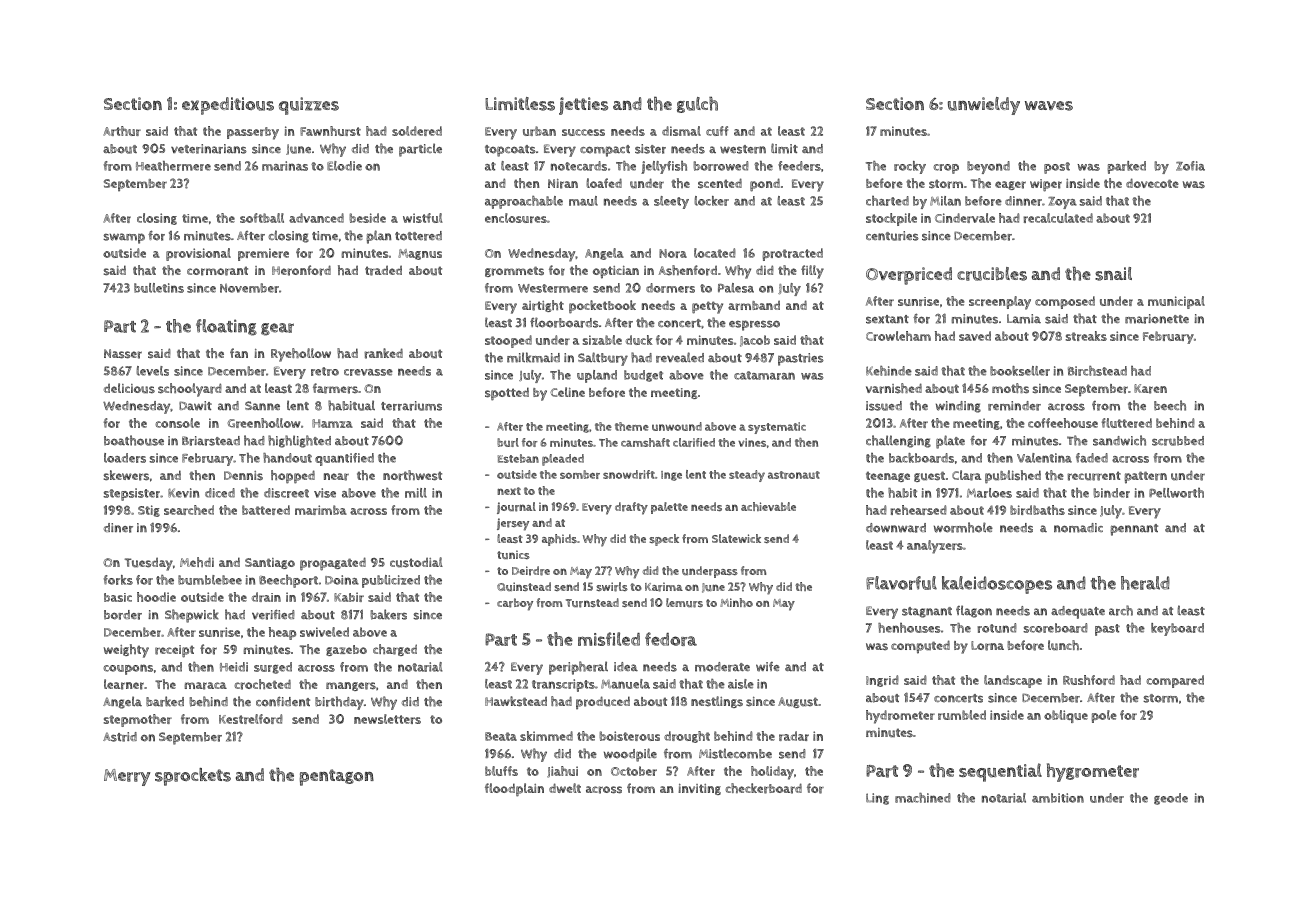  What do you see at coordinates (583, 106) in the screenshot?
I see `jetties` at bounding box center [583, 106].
